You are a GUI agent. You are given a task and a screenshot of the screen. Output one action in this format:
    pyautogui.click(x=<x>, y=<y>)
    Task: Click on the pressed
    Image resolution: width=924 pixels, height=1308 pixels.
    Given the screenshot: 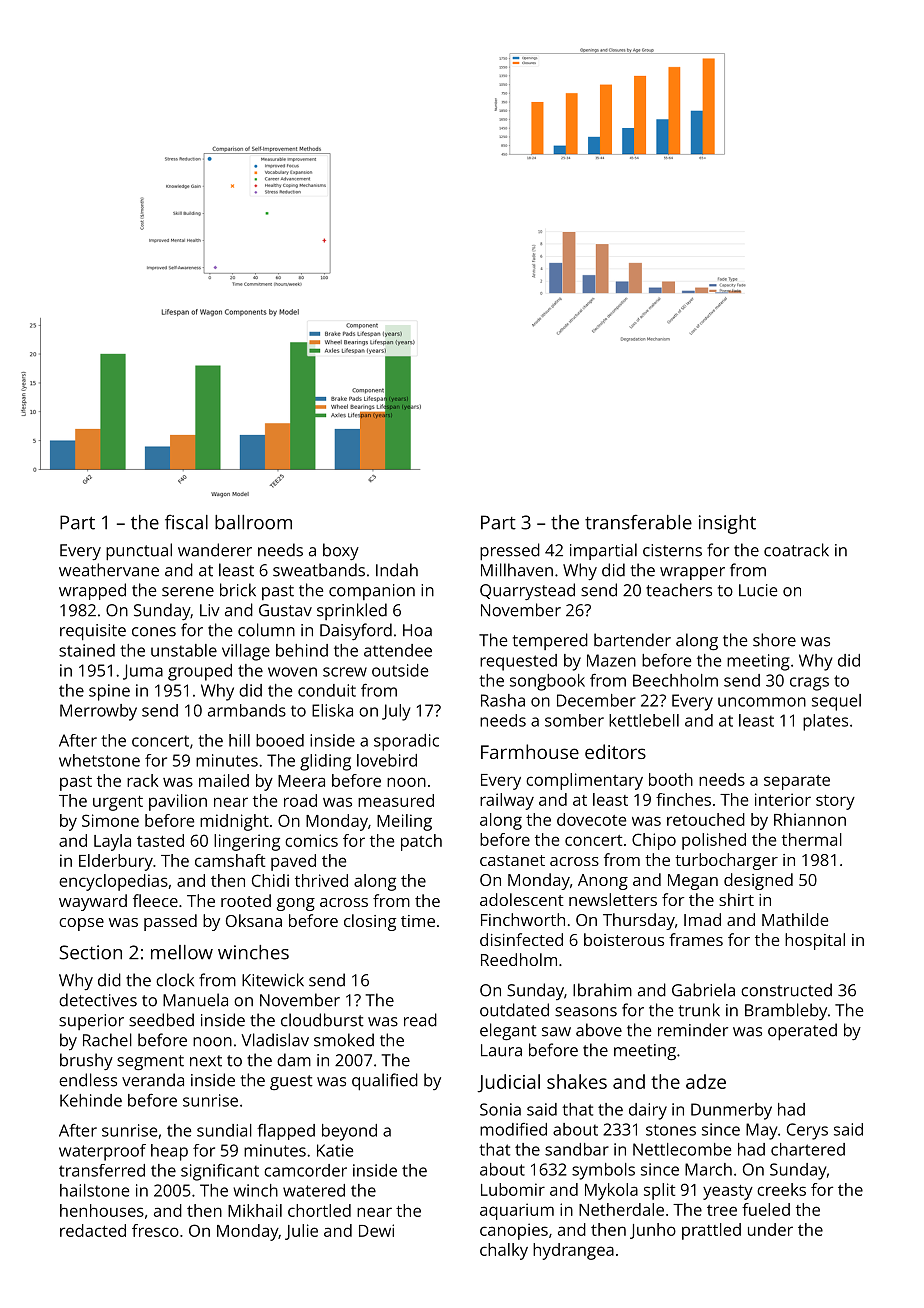 What is the action you would take?
    pyautogui.click(x=510, y=552)
